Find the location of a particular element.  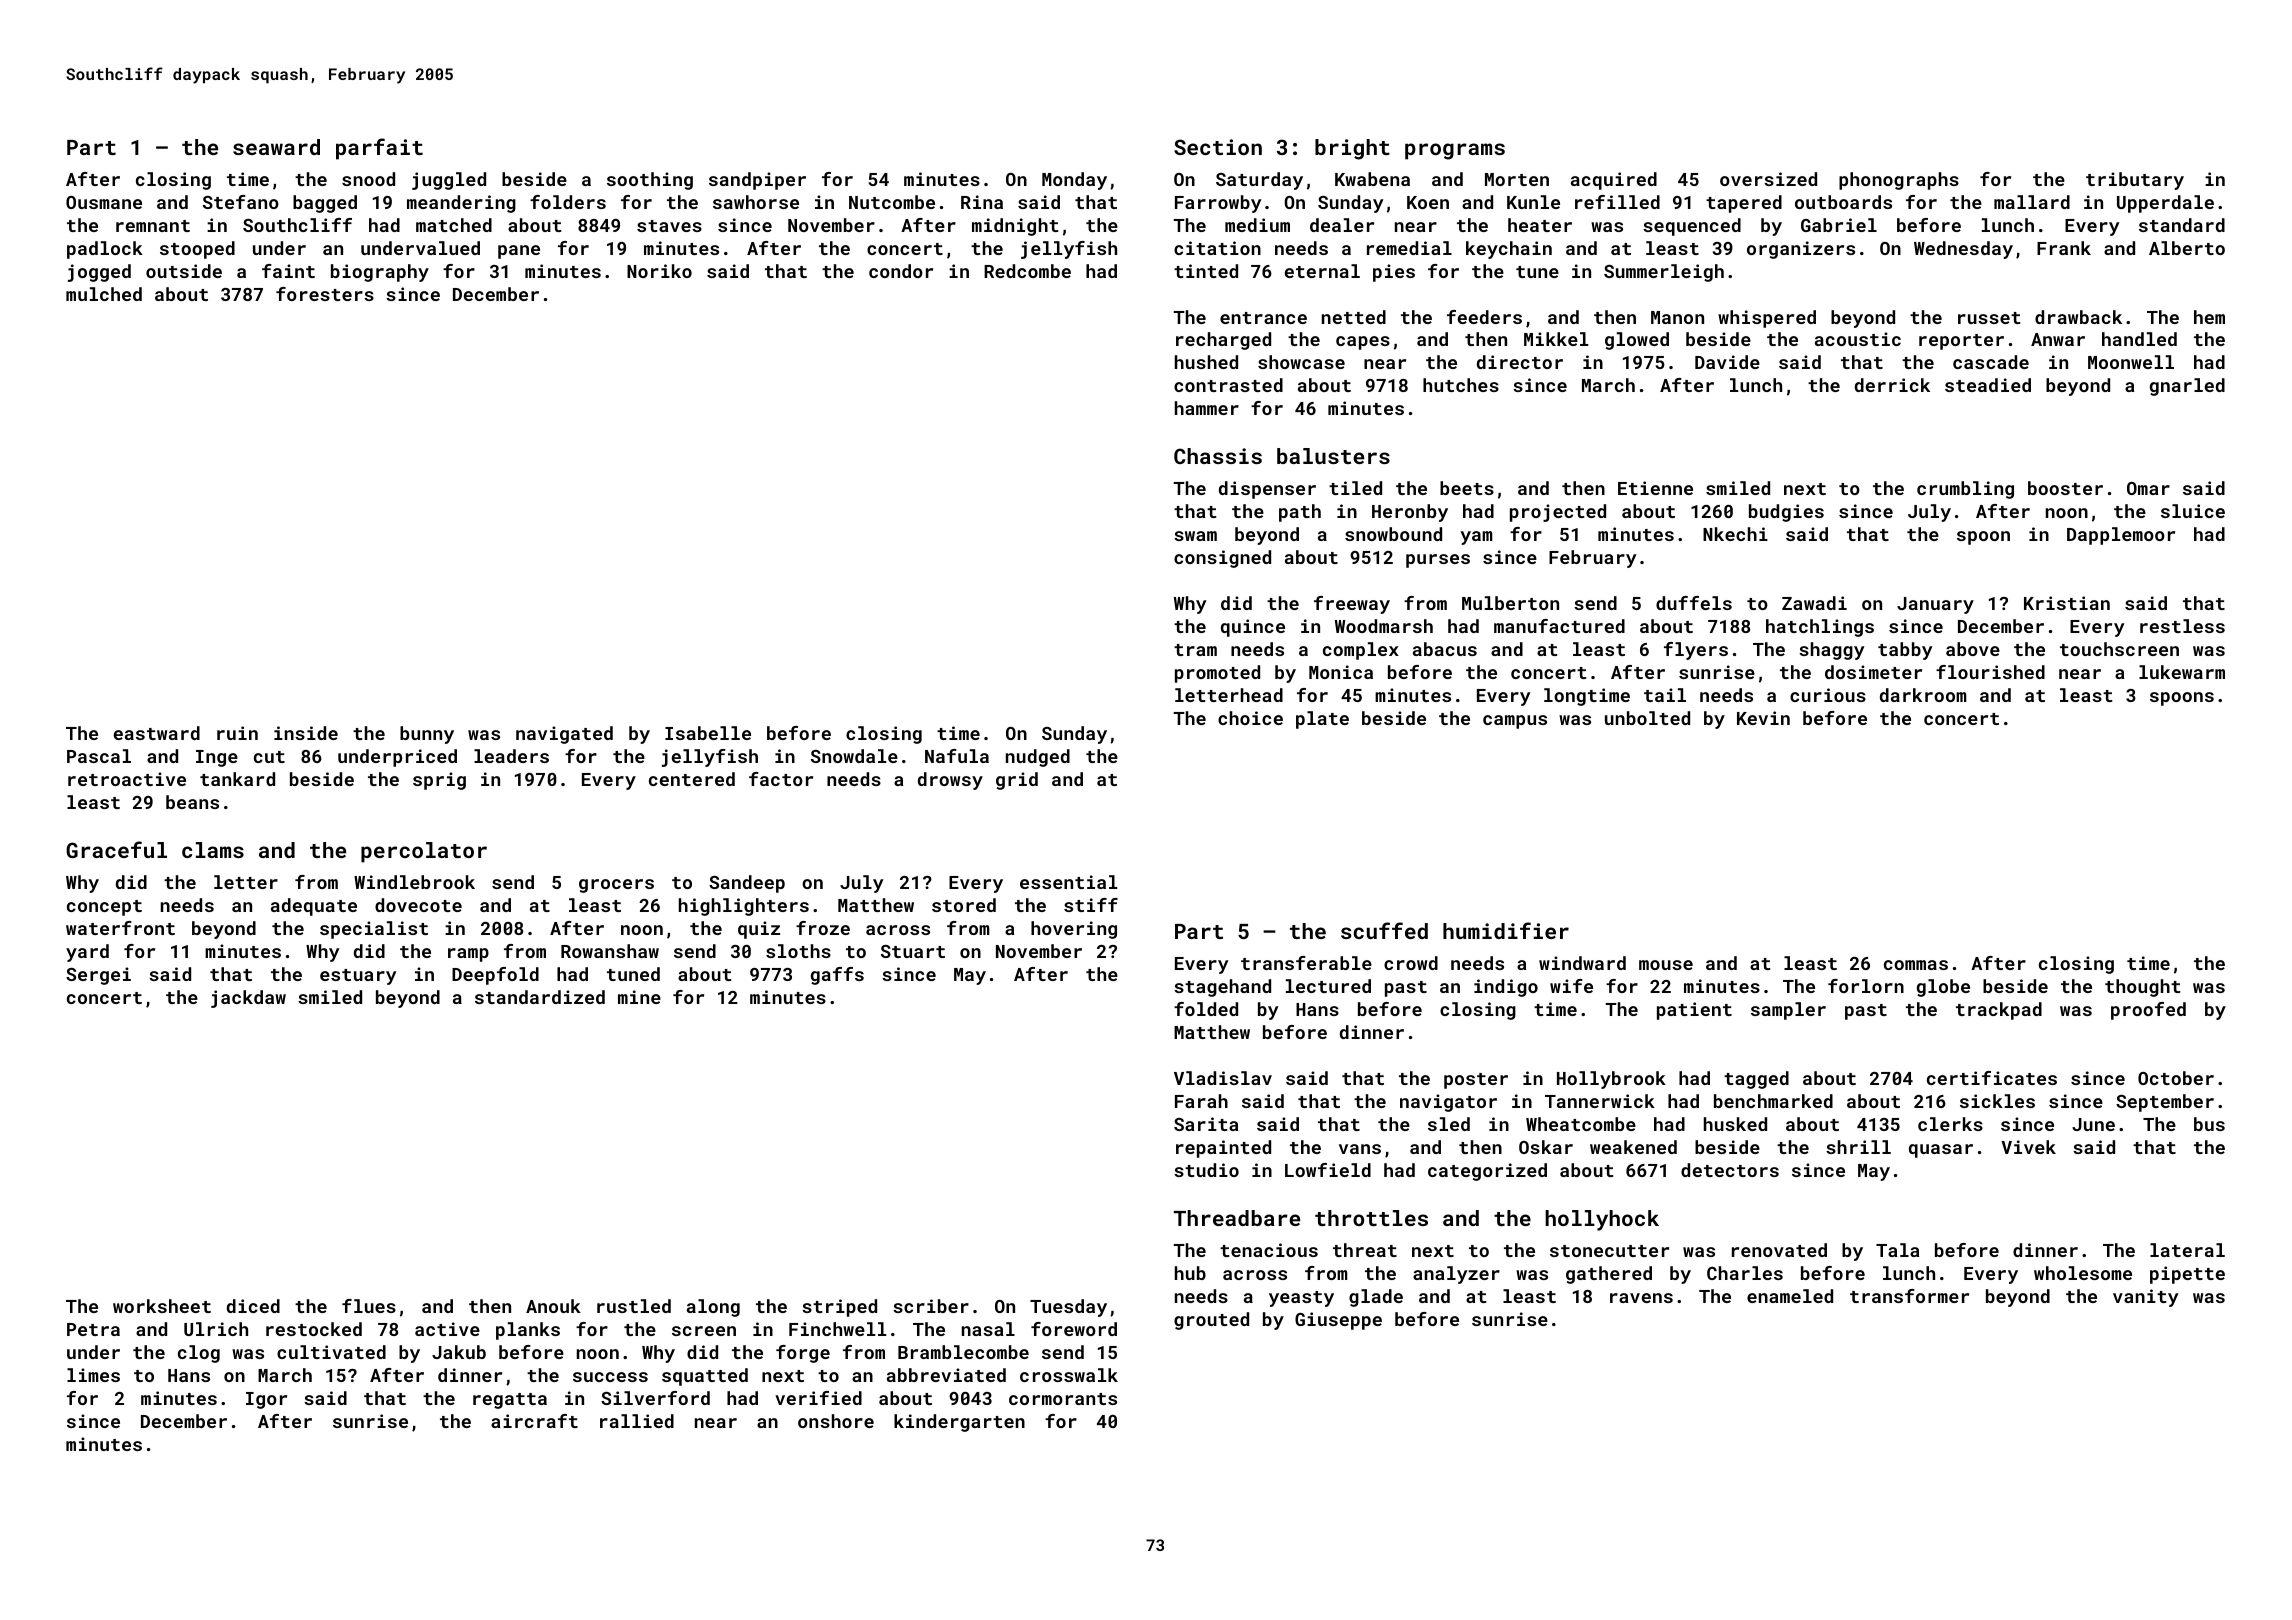

Silverford is located at coordinates (655, 1398).
